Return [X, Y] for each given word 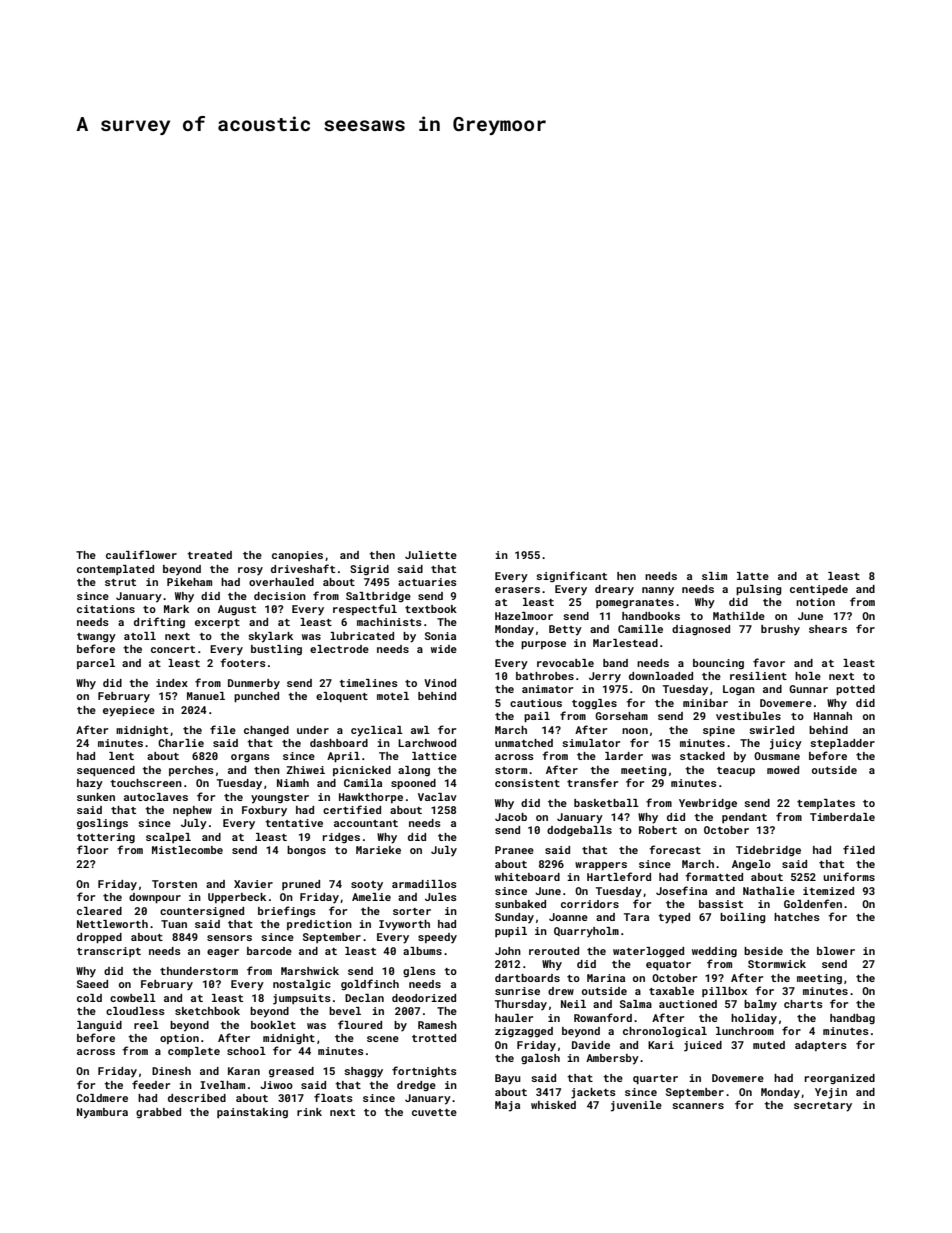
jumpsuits [302, 999]
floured [360, 1024]
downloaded [661, 676]
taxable [671, 991]
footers [243, 662]
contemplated [115, 570]
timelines [368, 683]
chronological [665, 1032]
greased [291, 1072]
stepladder [842, 744]
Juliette [431, 555]
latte [753, 576]
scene [383, 1039]
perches [191, 771]
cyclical [377, 731]
